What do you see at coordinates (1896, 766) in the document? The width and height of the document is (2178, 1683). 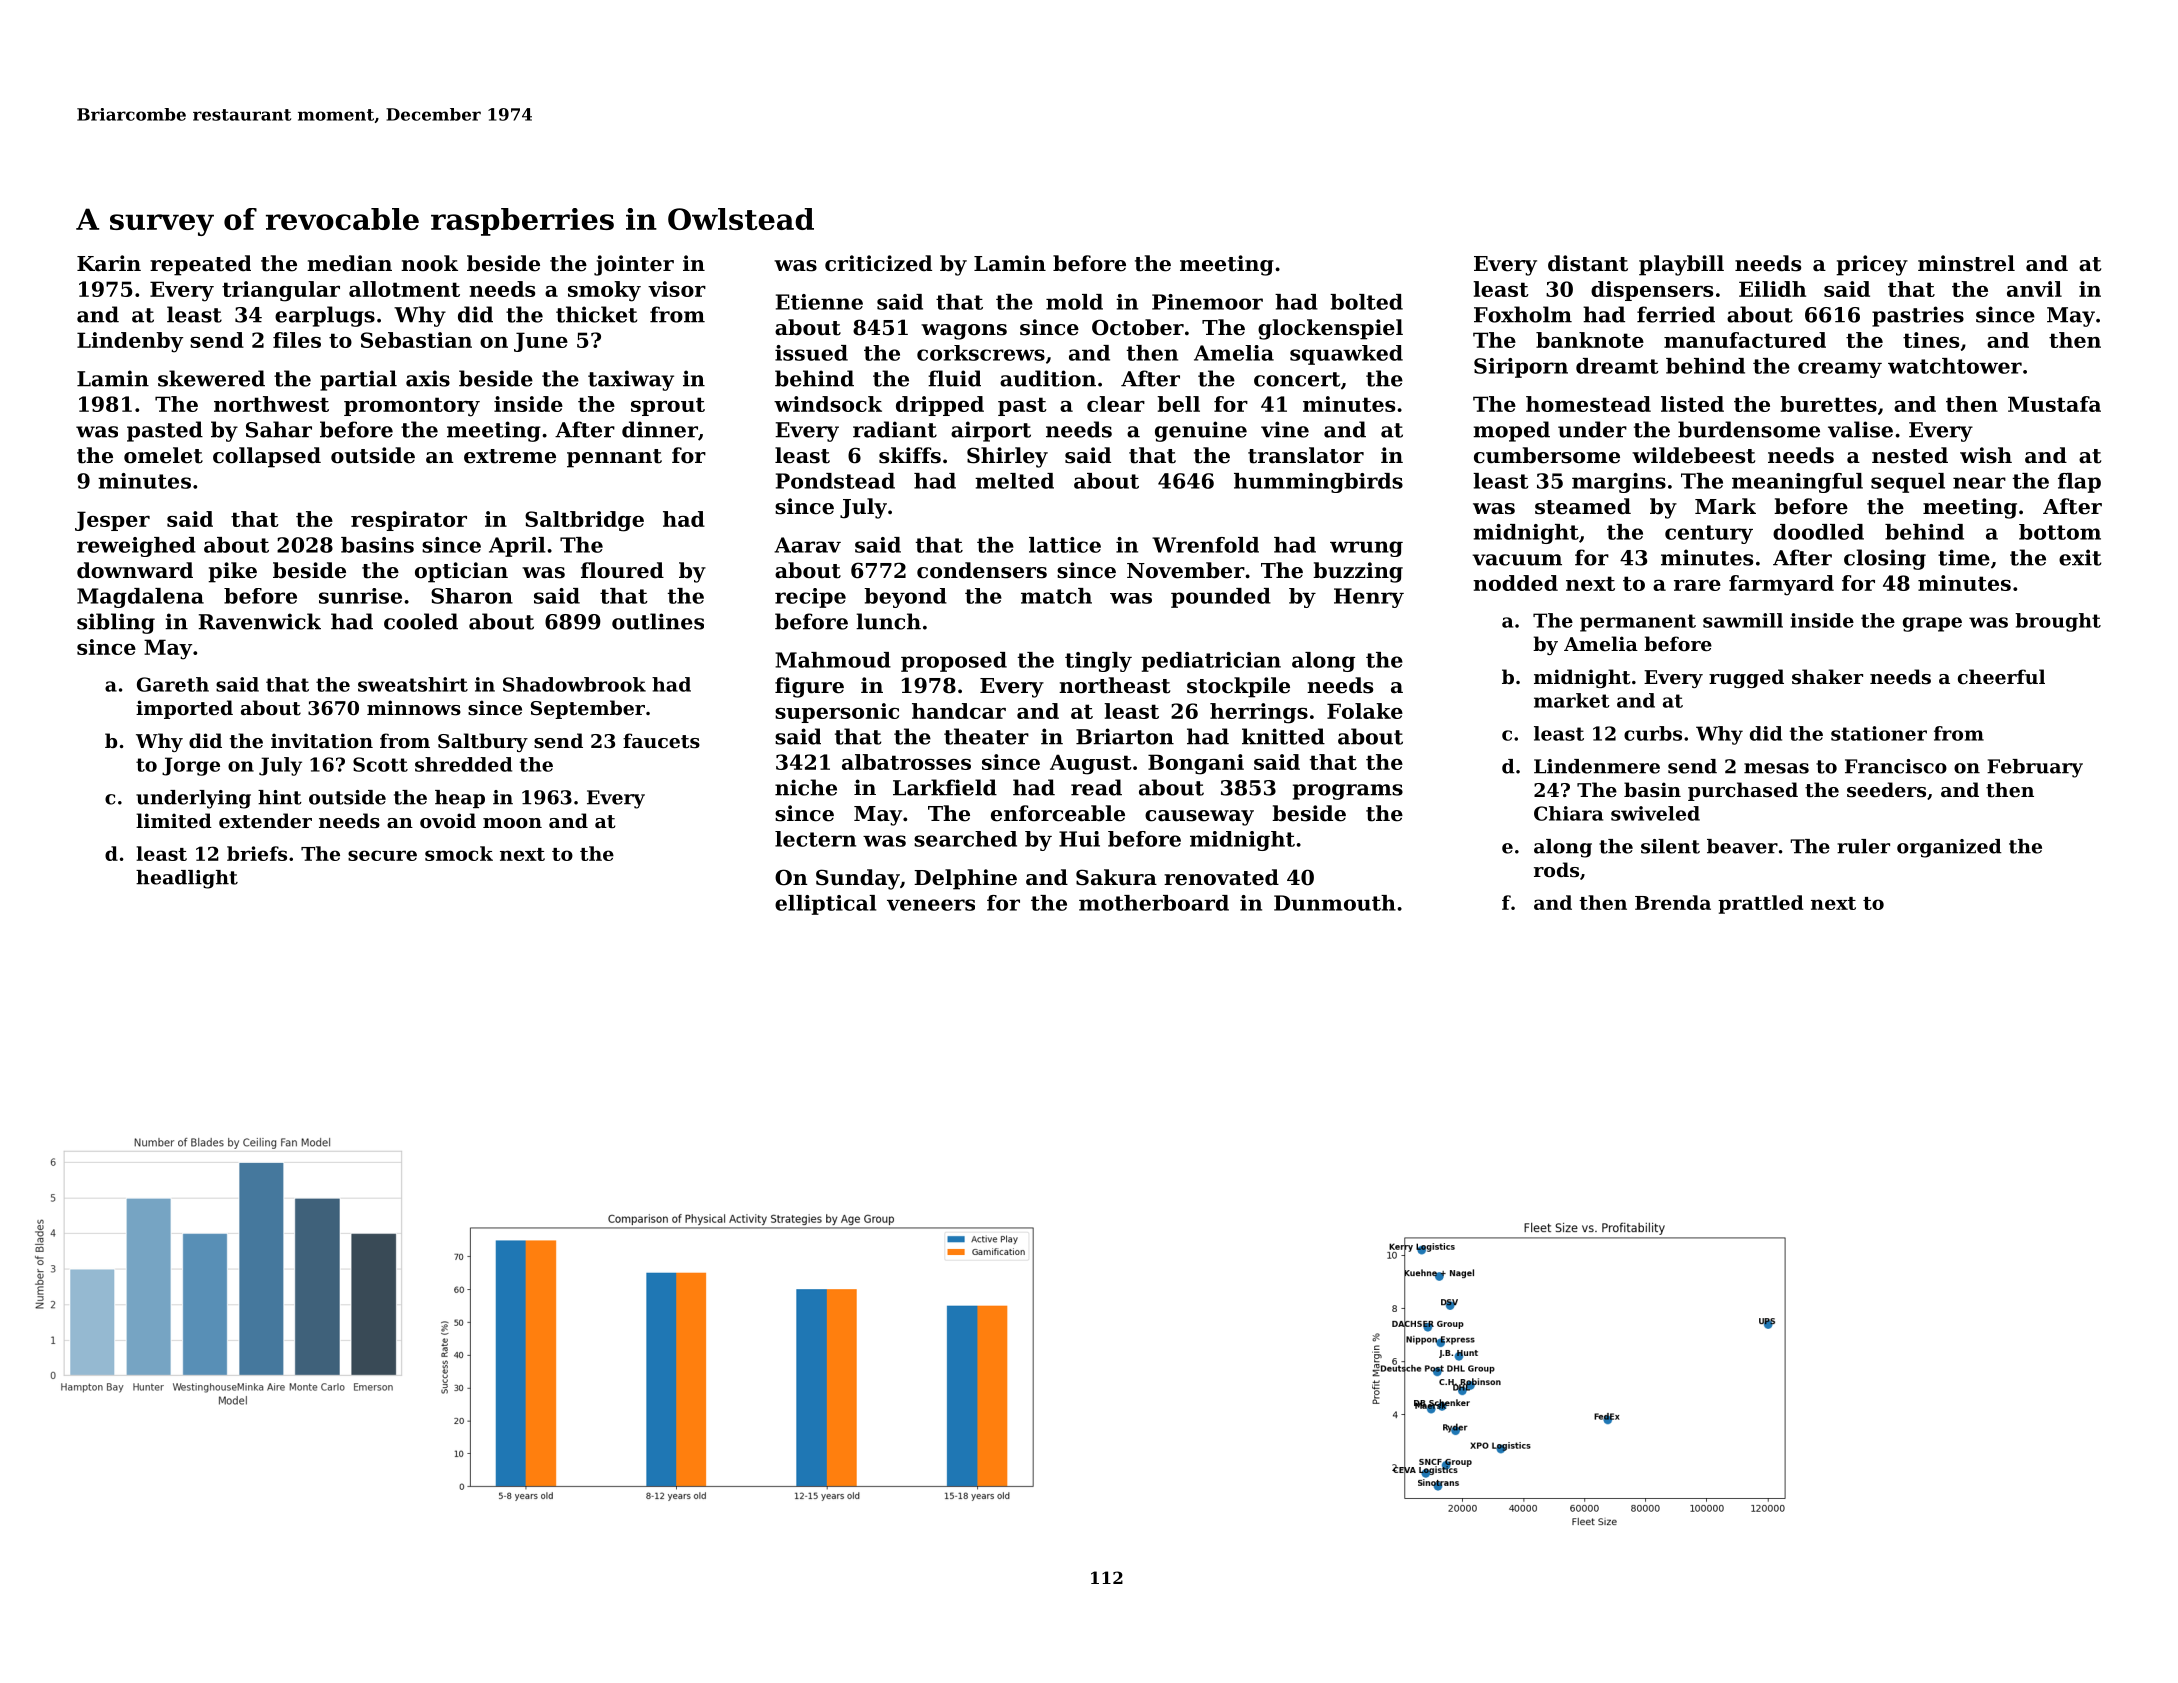 I see `Francisco` at bounding box center [1896, 766].
